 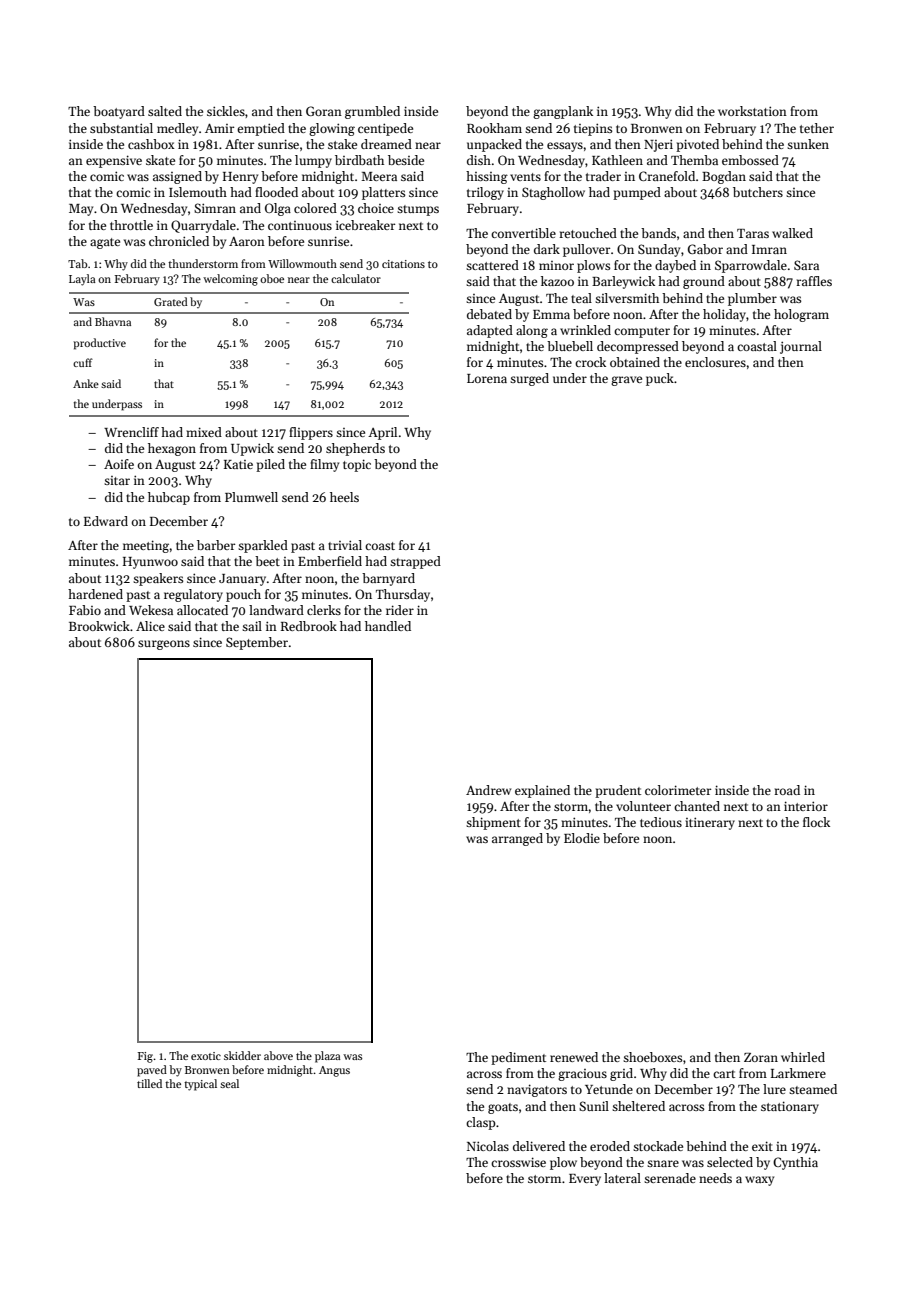 I want to click on mixed, so click(x=204, y=432).
